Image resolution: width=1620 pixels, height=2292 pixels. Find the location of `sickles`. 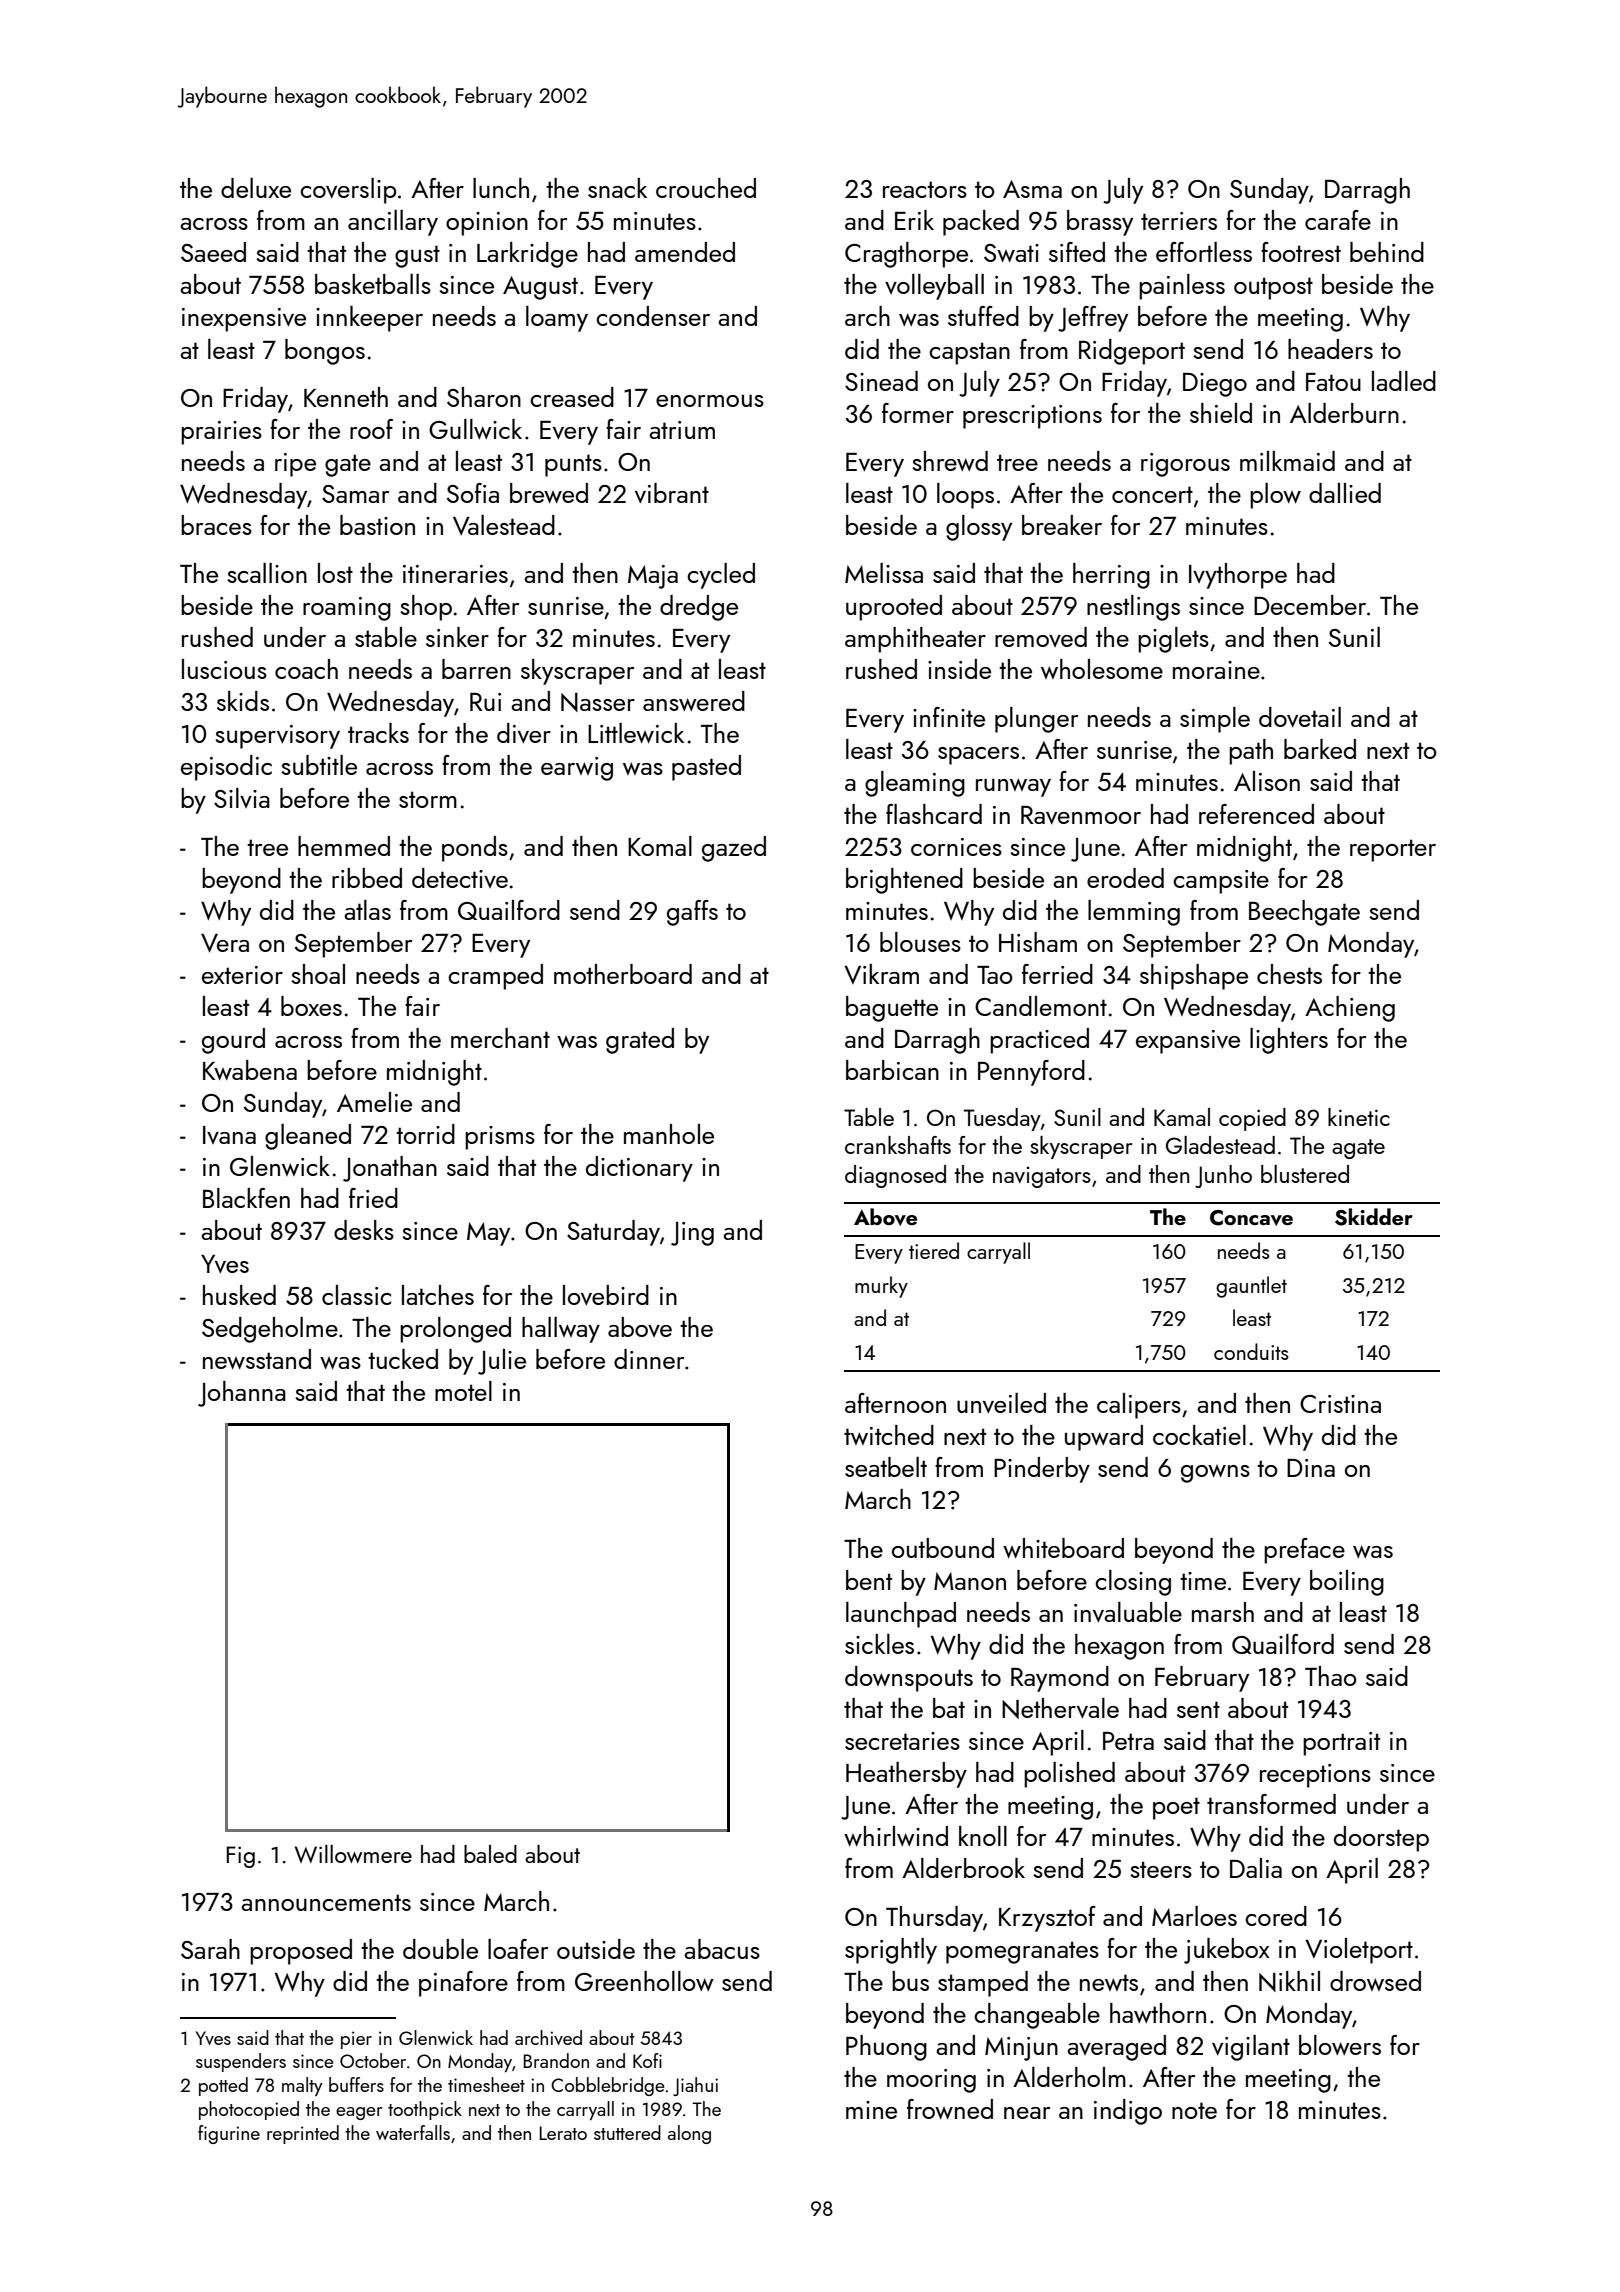

sickles is located at coordinates (879, 1644).
